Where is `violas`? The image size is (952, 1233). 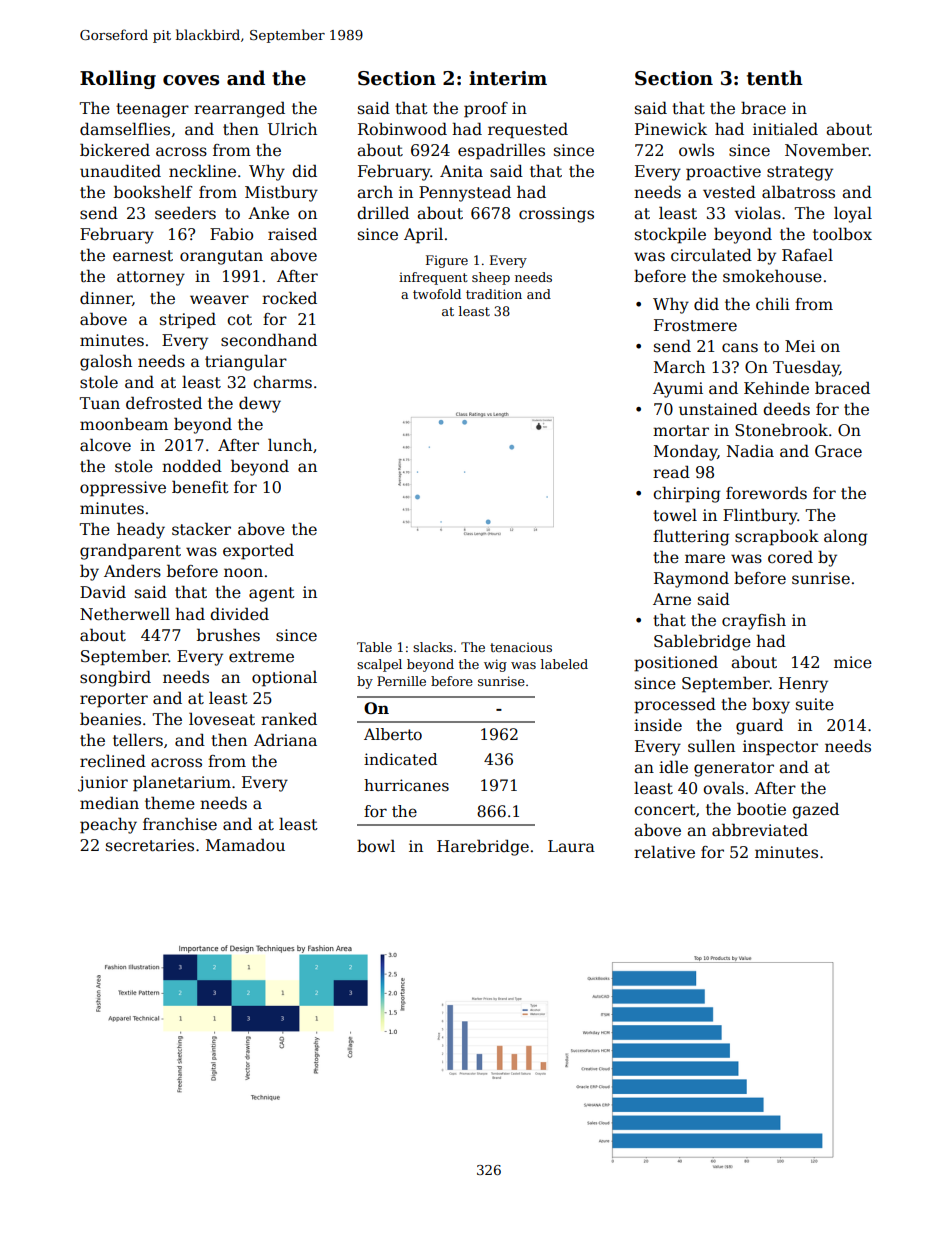
violas is located at coordinates (758, 213).
